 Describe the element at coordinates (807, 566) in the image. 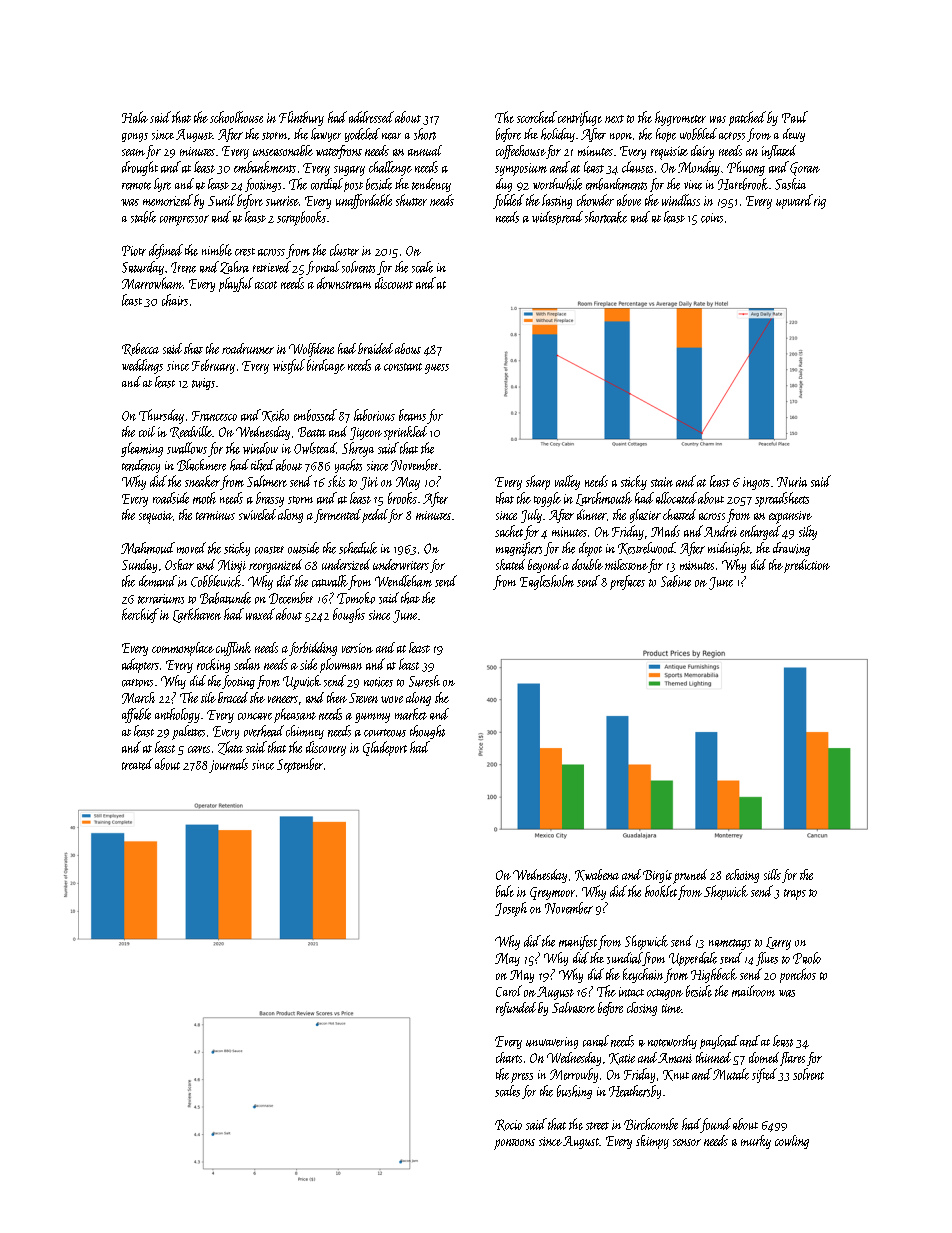

I see `prediction` at that location.
